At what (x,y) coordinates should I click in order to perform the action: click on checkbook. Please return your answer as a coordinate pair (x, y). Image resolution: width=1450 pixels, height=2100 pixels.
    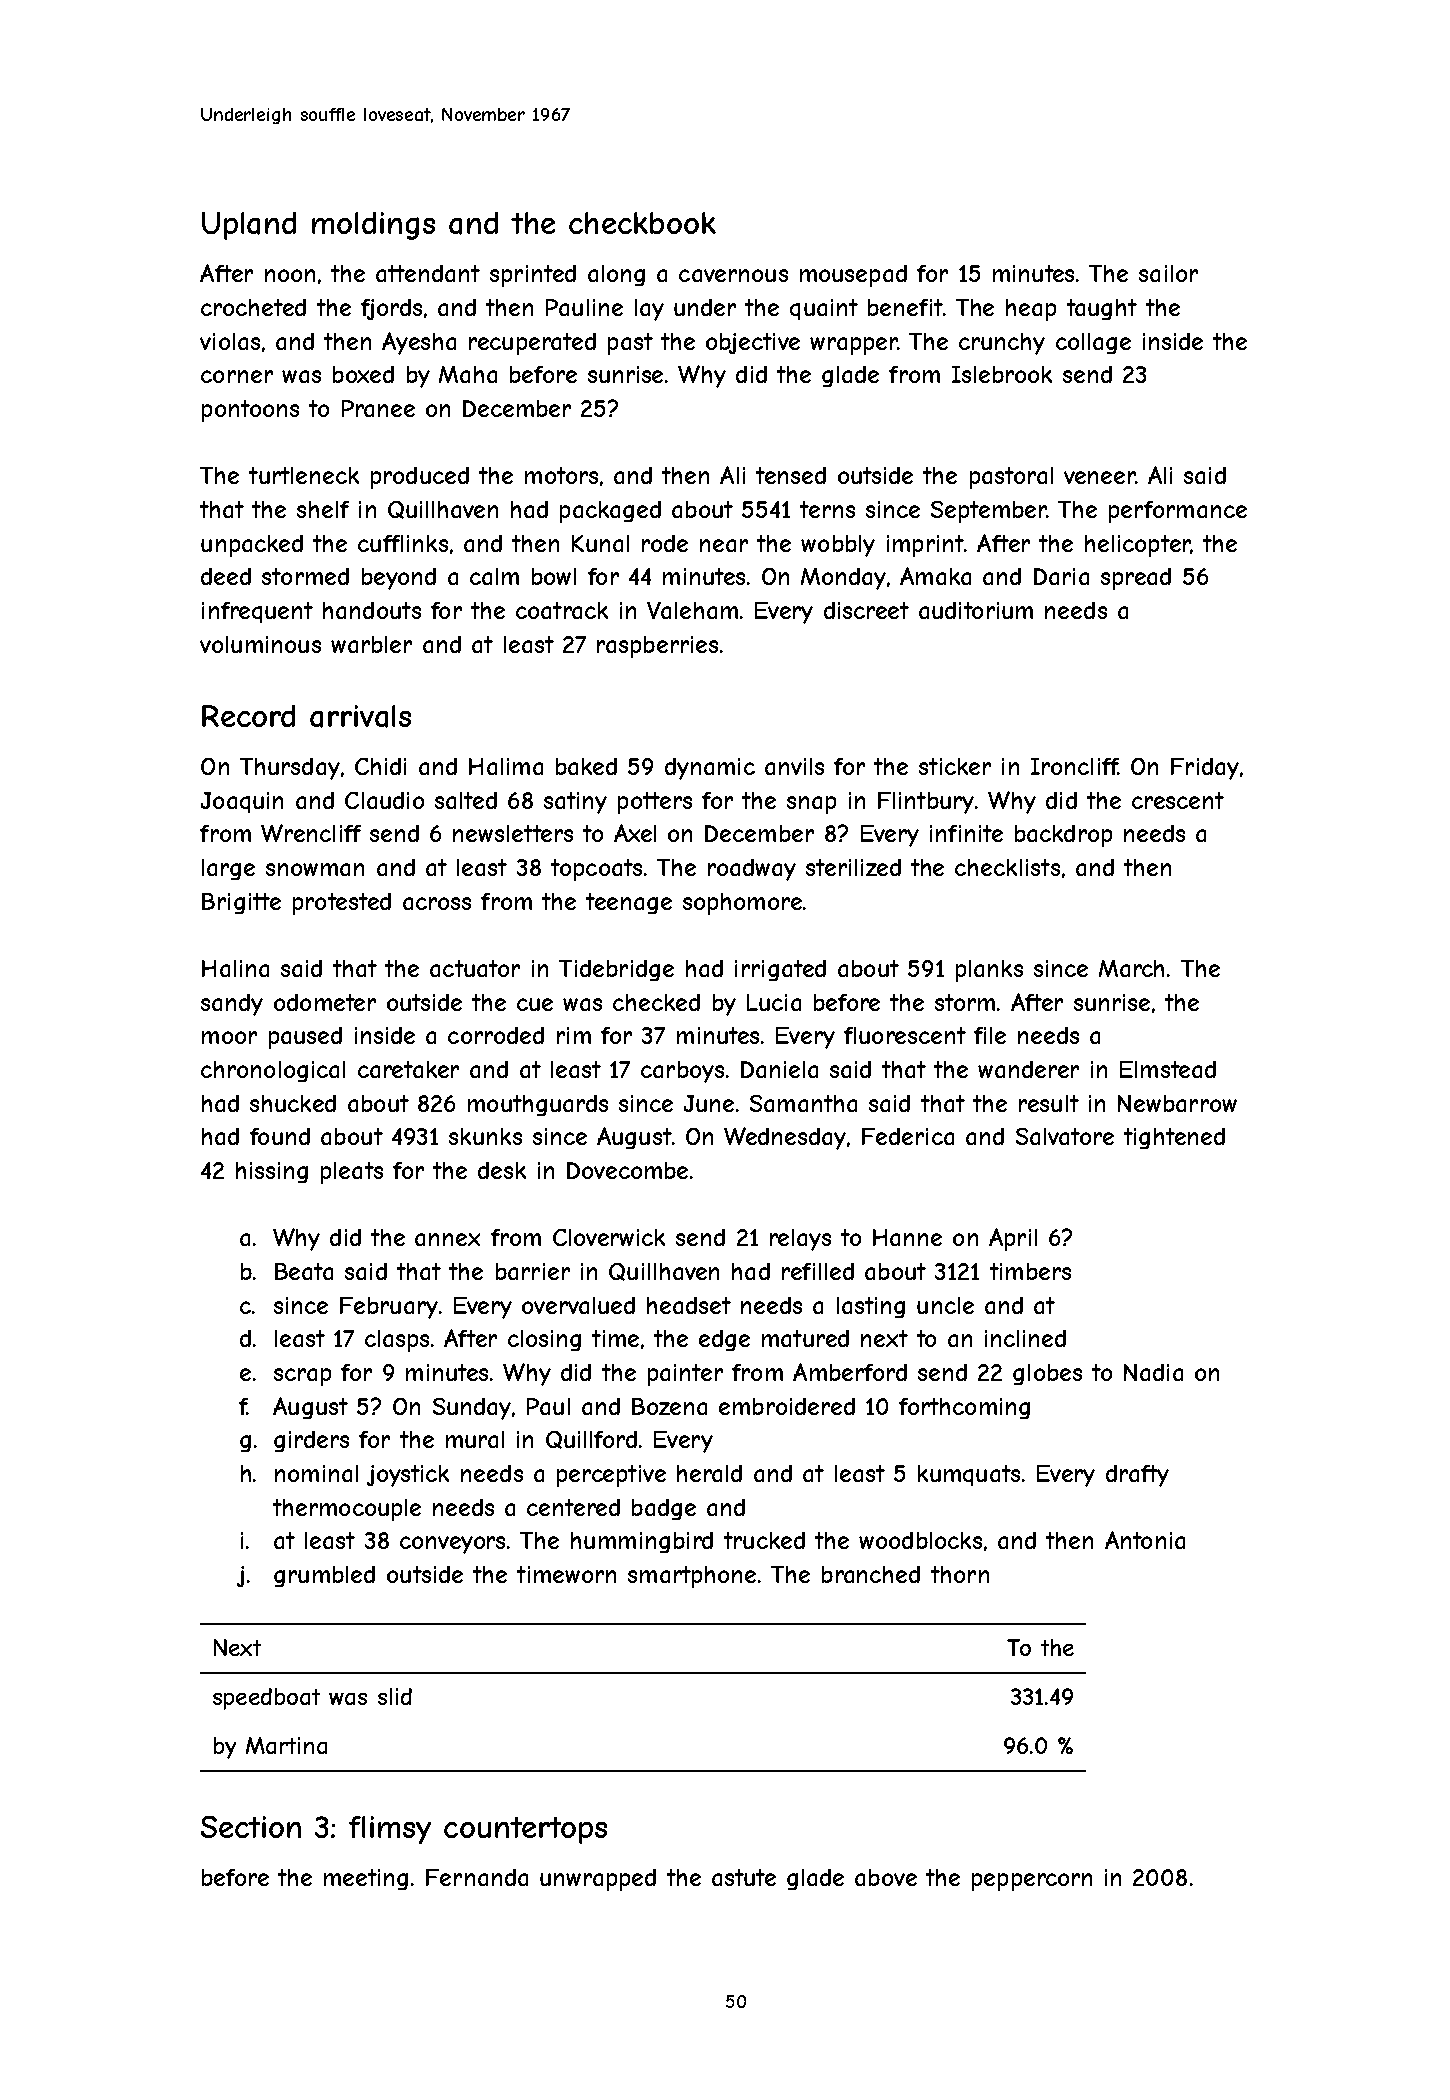
    Looking at the image, I should click on (642, 223).
